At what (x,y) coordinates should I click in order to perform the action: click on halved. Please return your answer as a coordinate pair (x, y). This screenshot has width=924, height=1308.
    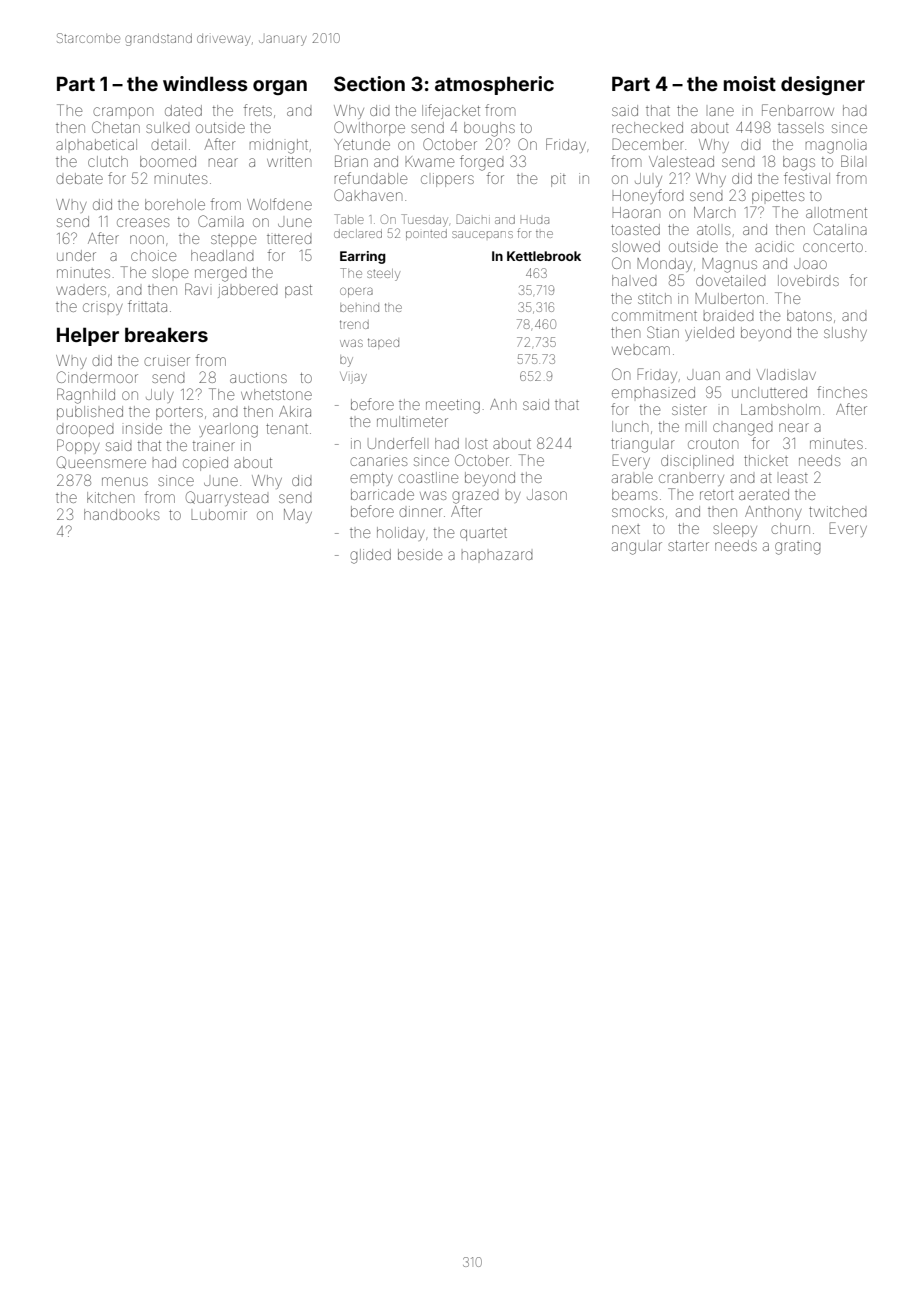
    Looking at the image, I should click on (634, 280).
